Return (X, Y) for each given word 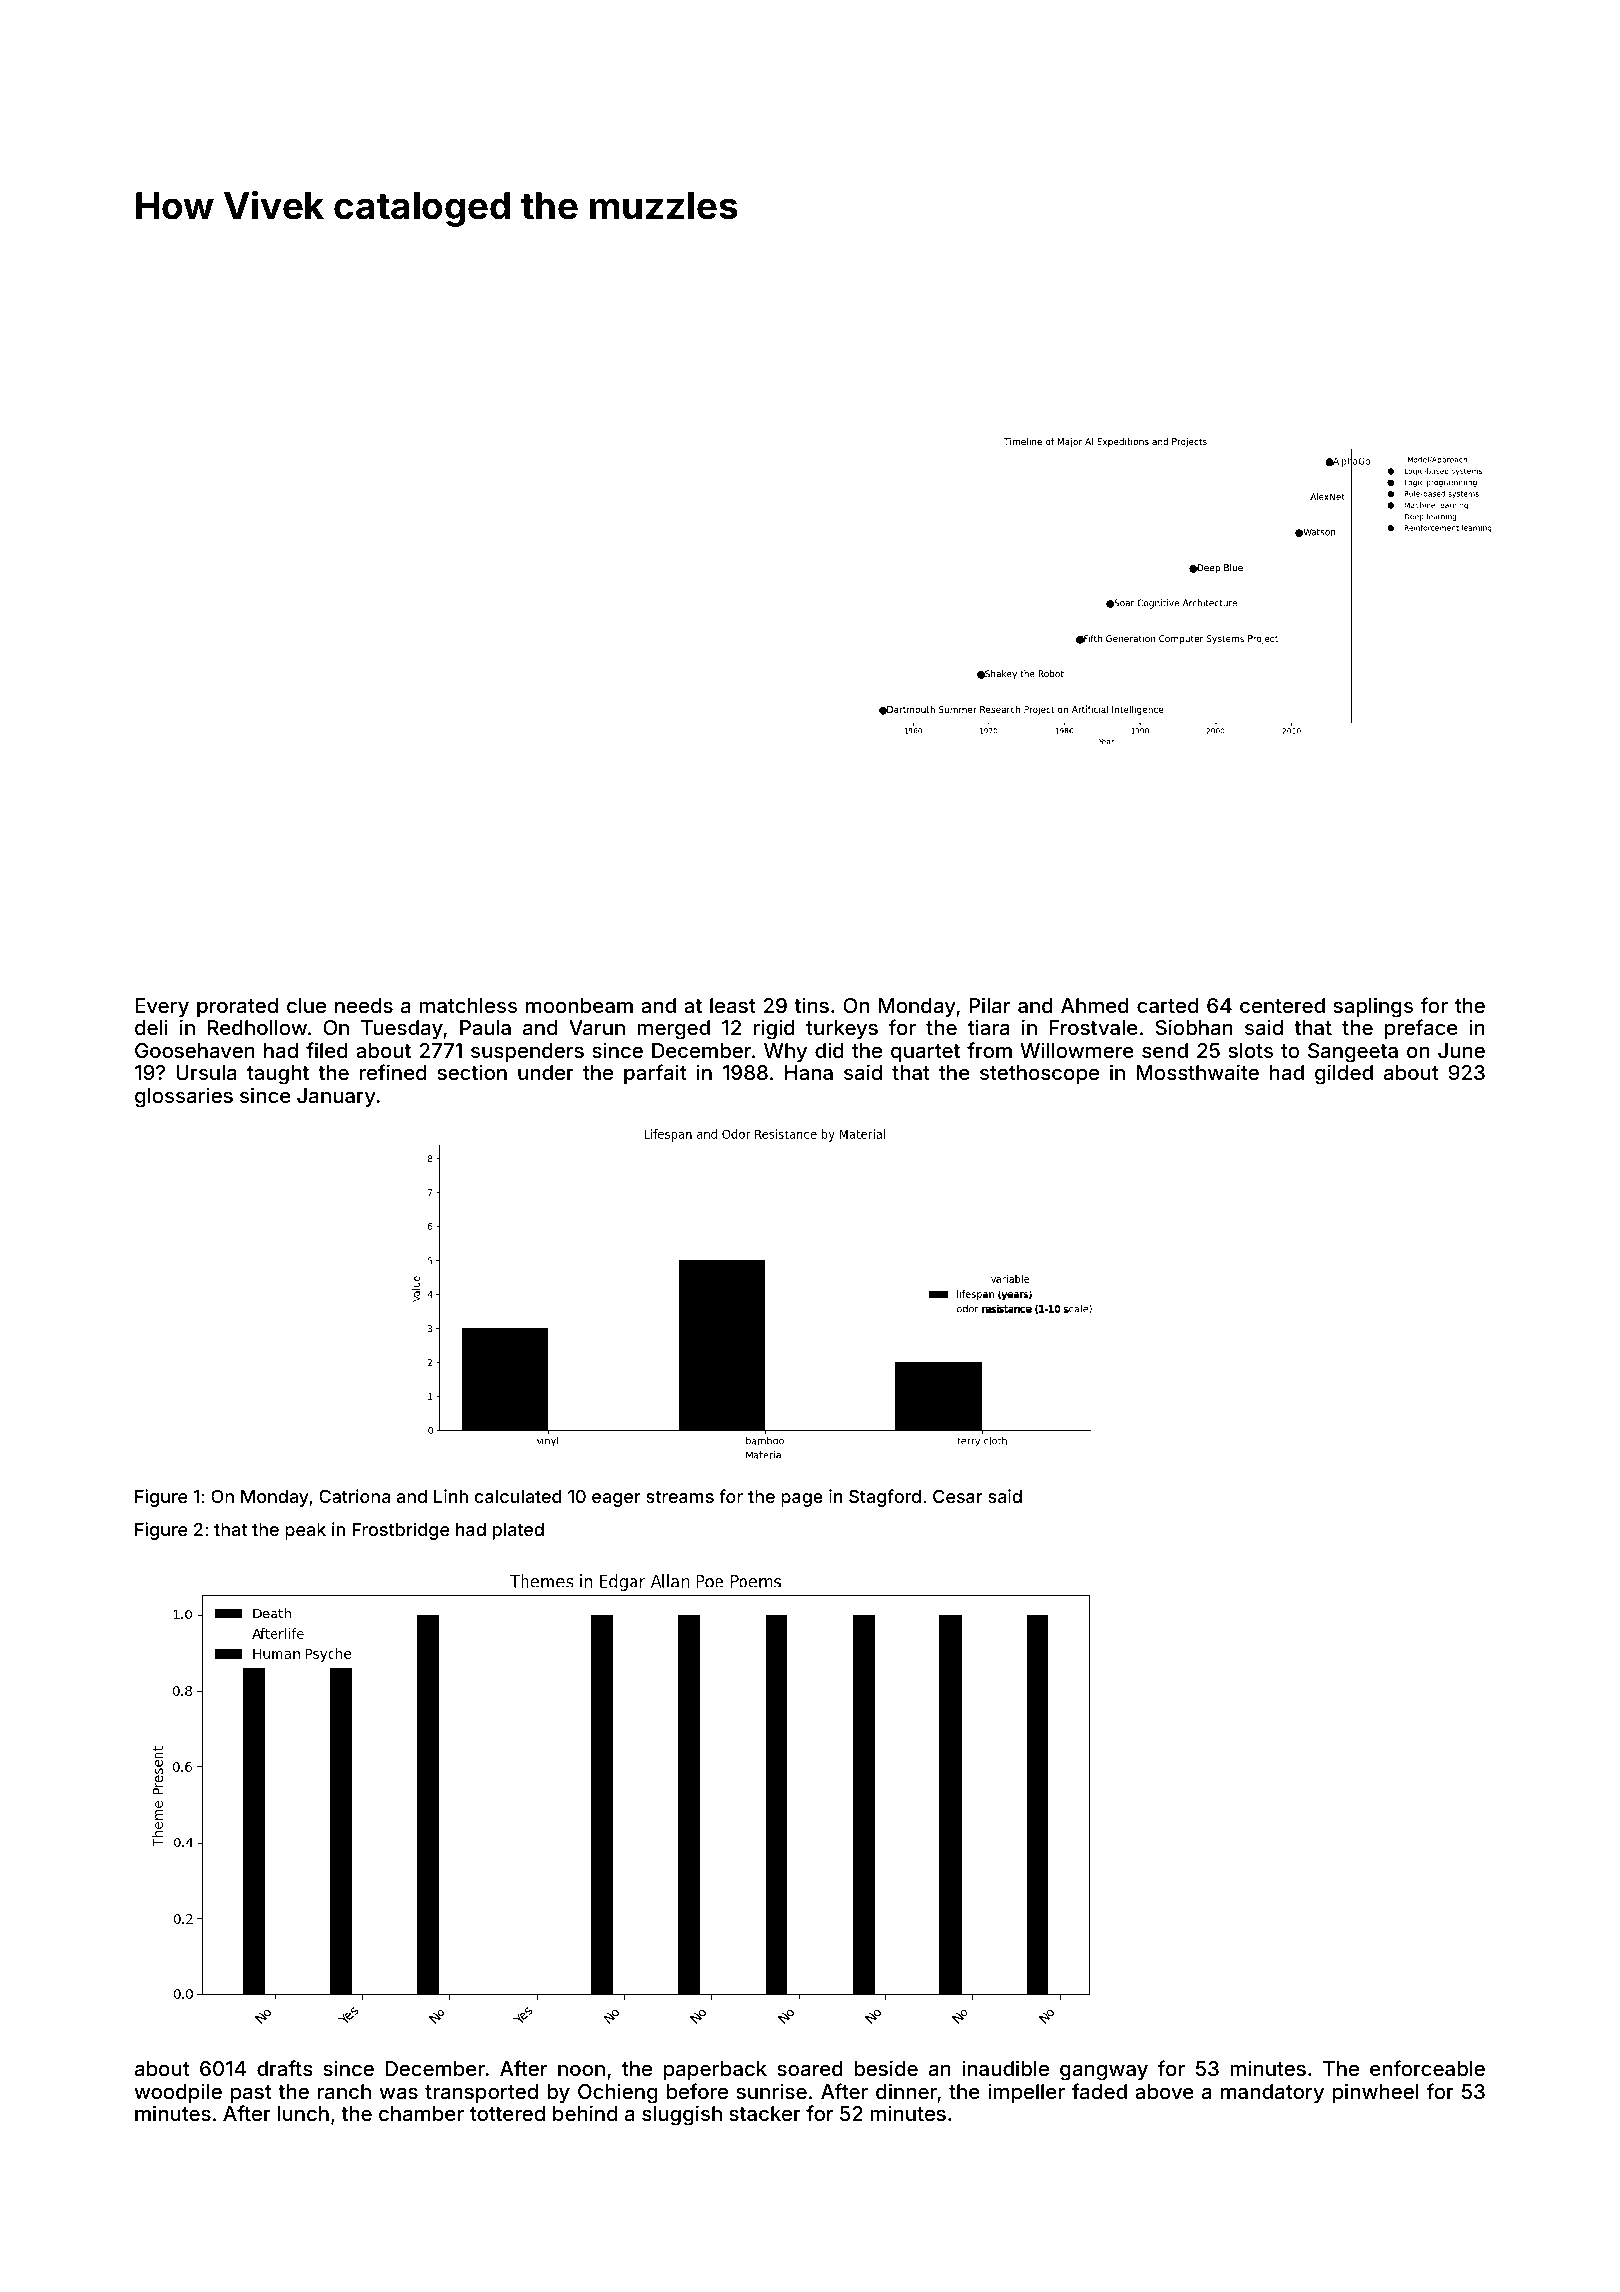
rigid (774, 1029)
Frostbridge (400, 1531)
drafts (285, 2068)
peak (305, 1531)
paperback (715, 2070)
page (802, 1500)
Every (162, 1007)
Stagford (885, 1498)
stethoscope (1039, 1074)
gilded (1344, 1074)
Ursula (206, 1072)
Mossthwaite (1198, 1072)
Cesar (958, 1496)
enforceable (1427, 2068)
